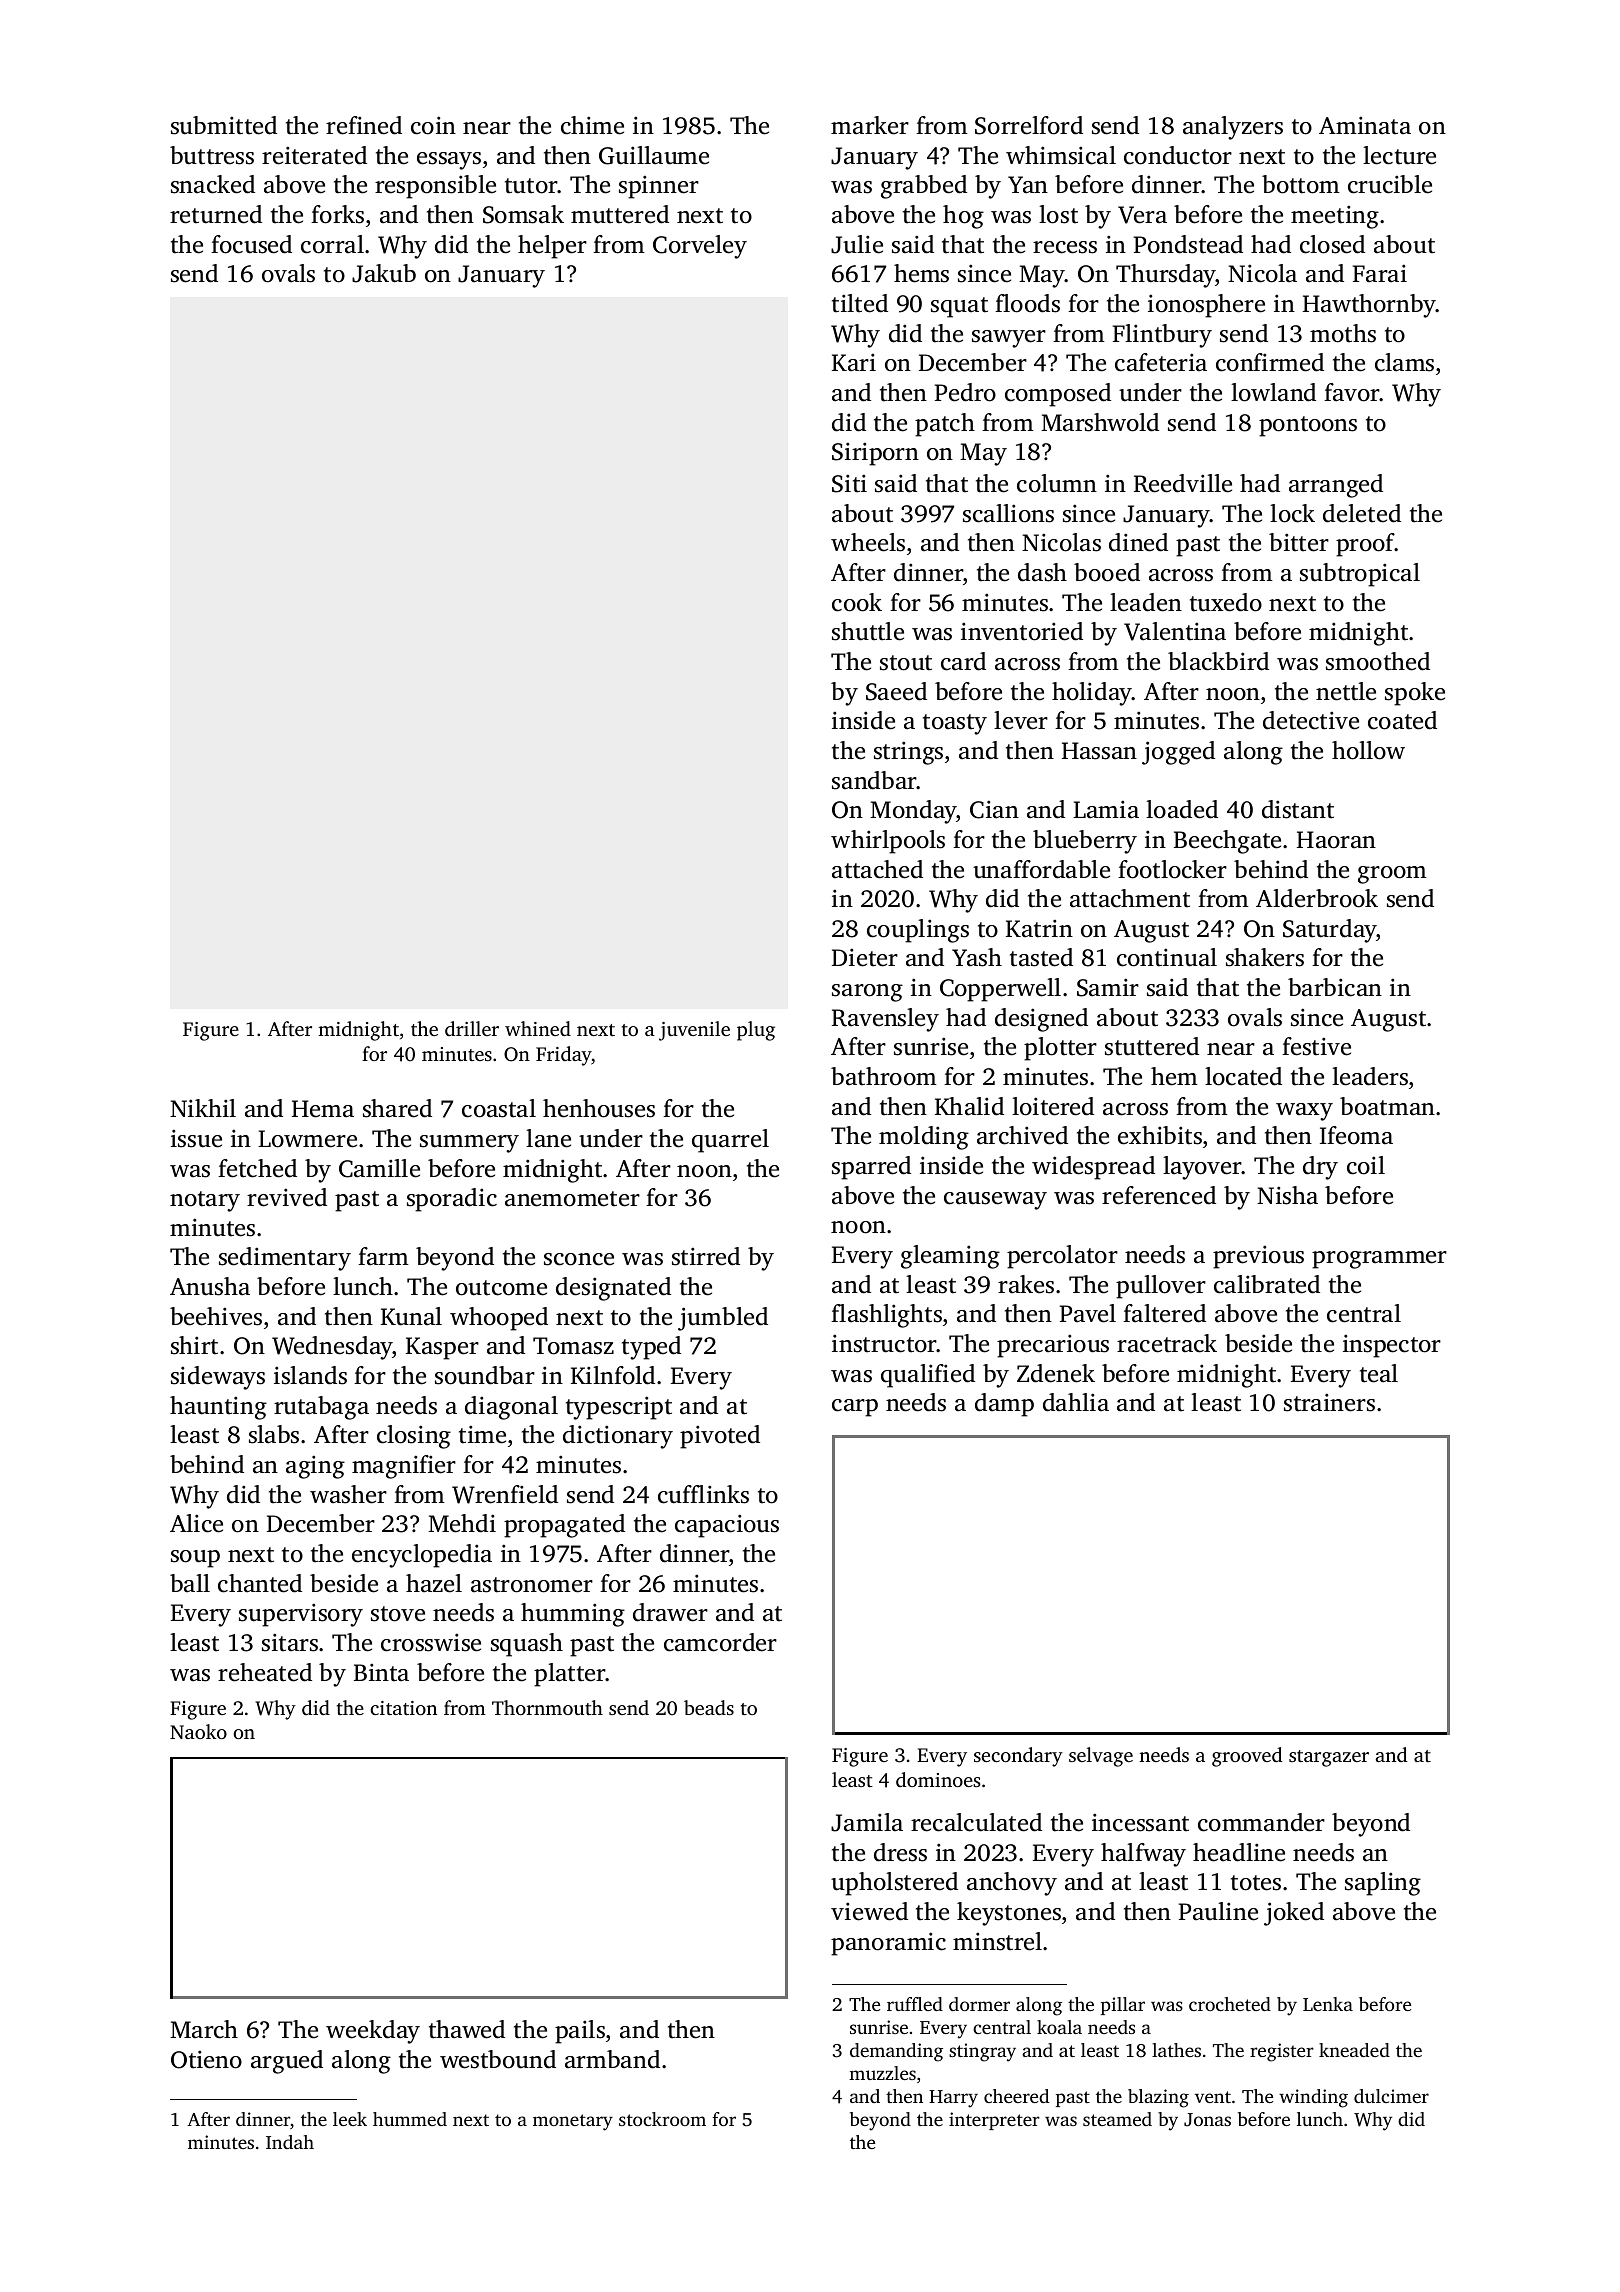 The image size is (1620, 2292). What do you see at coordinates (854, 362) in the screenshot?
I see `Kari` at bounding box center [854, 362].
